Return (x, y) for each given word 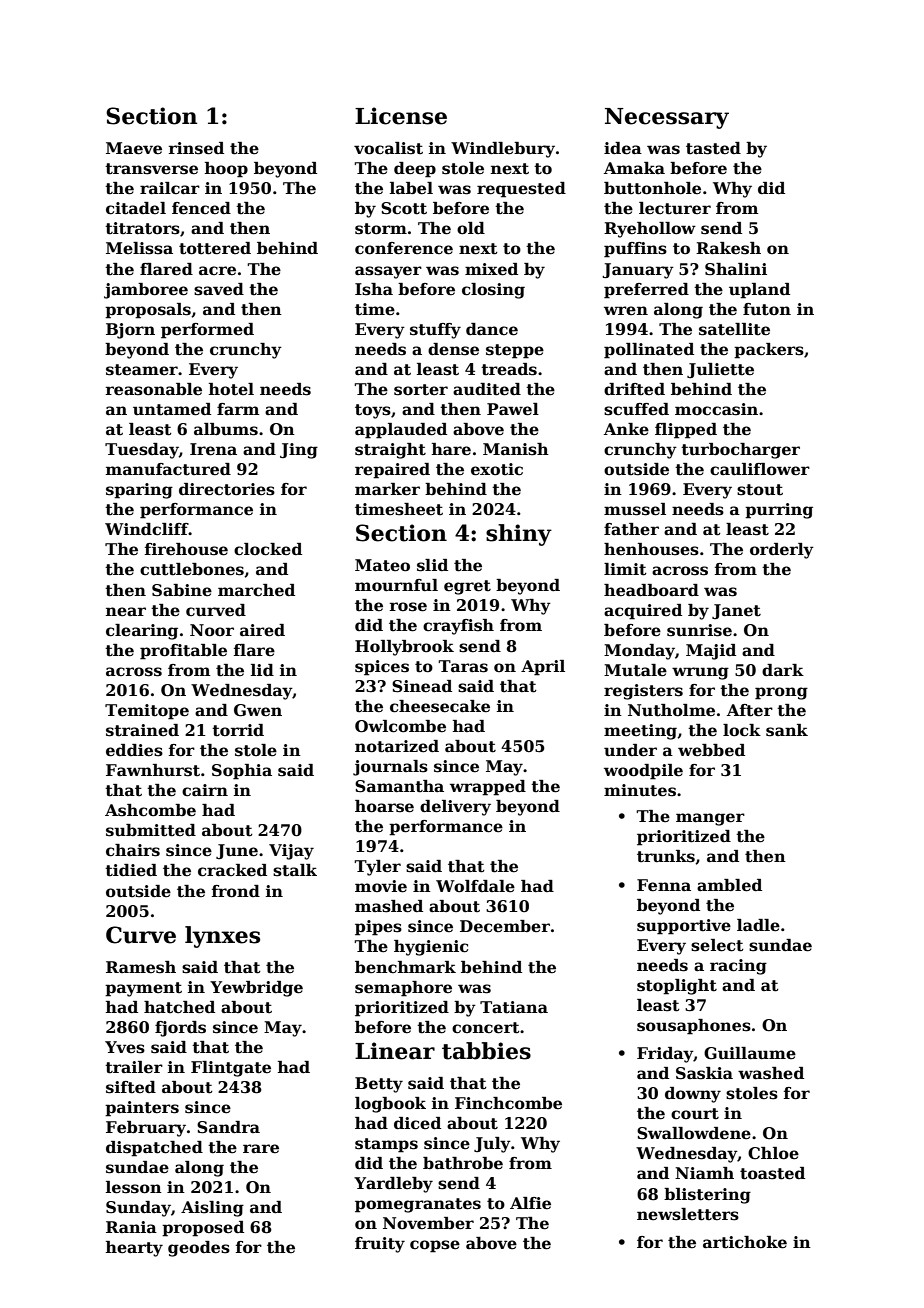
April (543, 668)
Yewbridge (256, 989)
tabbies (486, 1051)
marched (256, 590)
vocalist (388, 148)
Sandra (228, 1127)
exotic (497, 469)
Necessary (667, 118)
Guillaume (750, 1053)
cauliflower (760, 469)
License (401, 116)
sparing (139, 491)
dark (783, 670)
